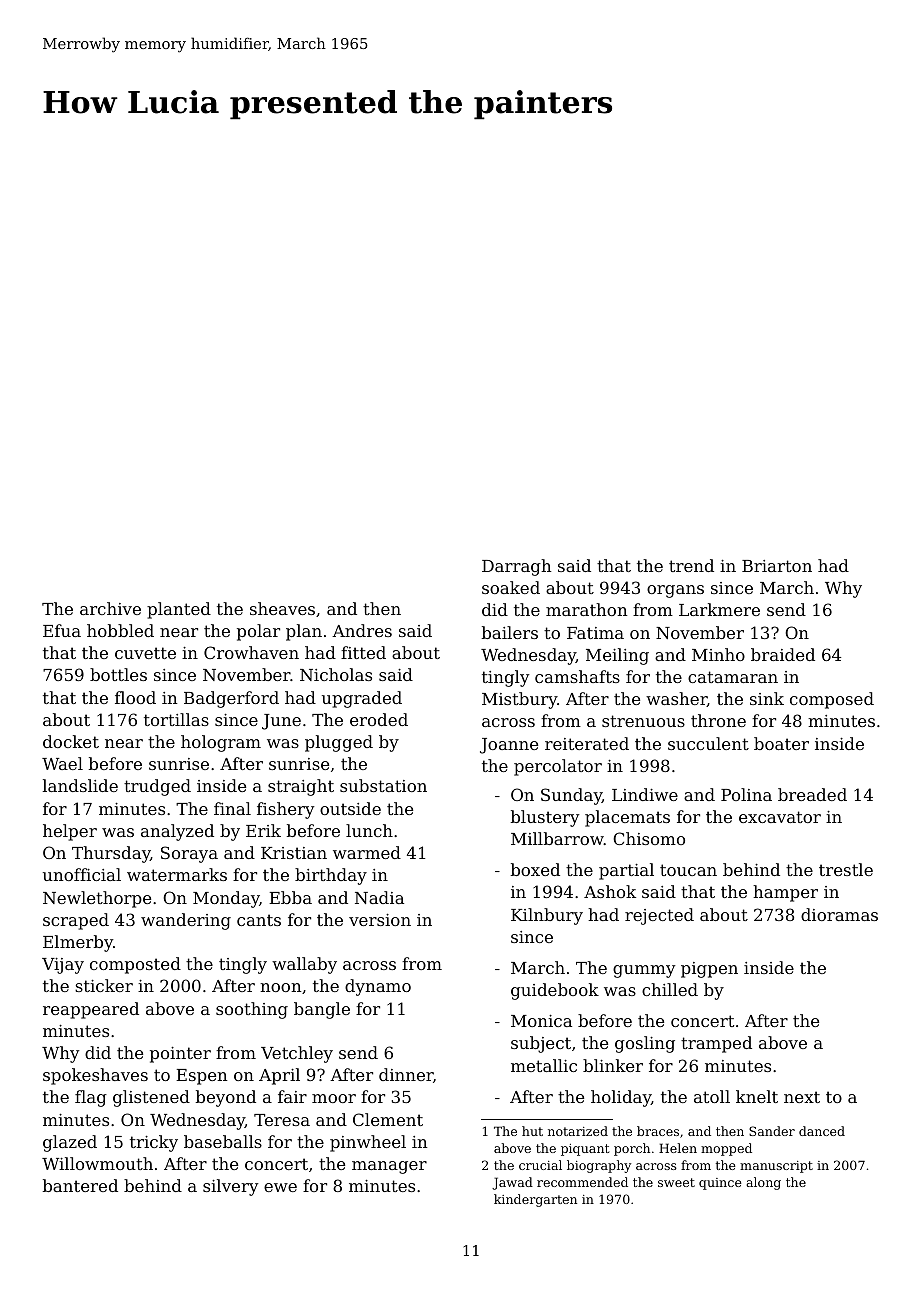  I want to click on polar, so click(258, 632).
